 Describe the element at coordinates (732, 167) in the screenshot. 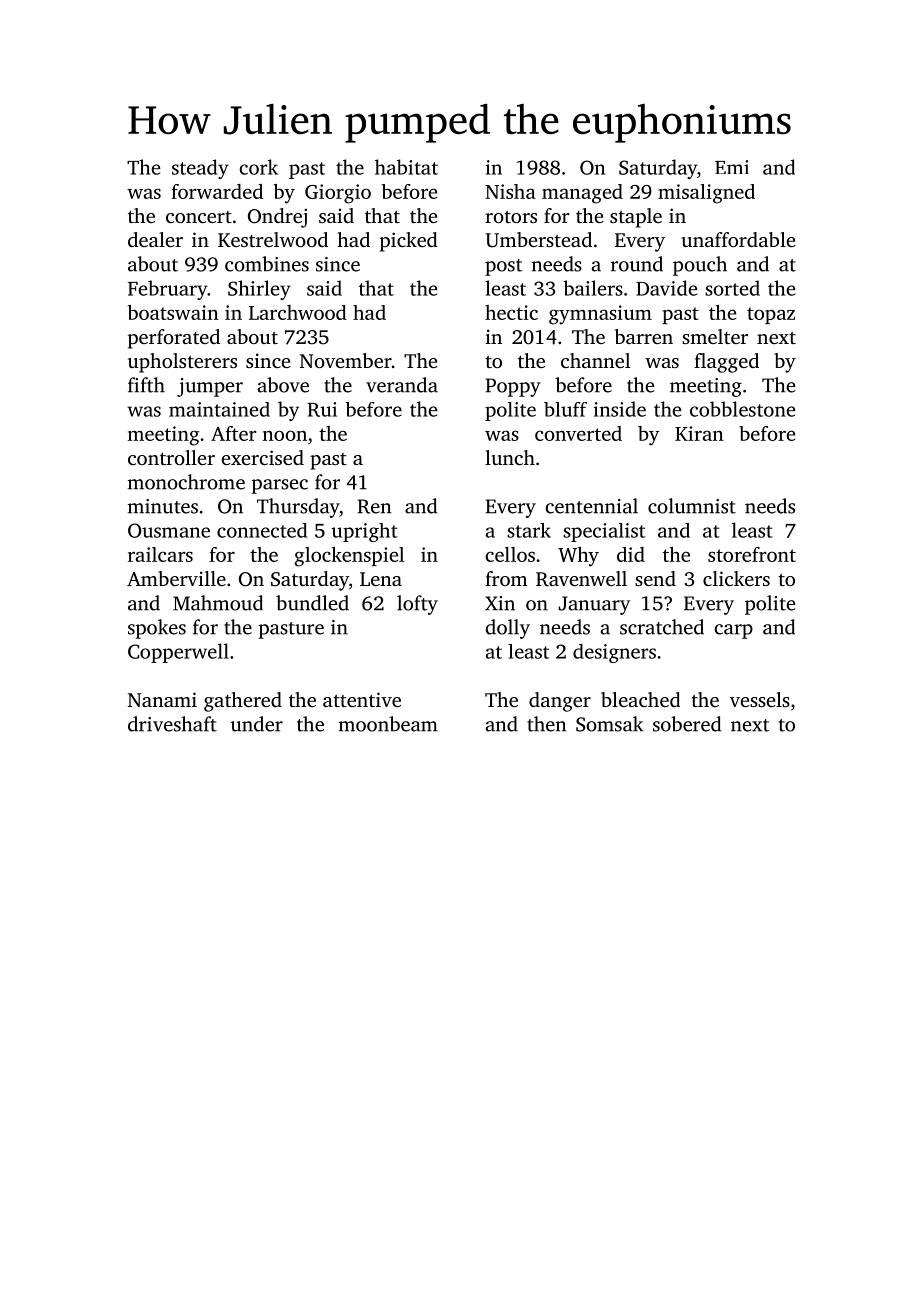

I see `Emi` at that location.
